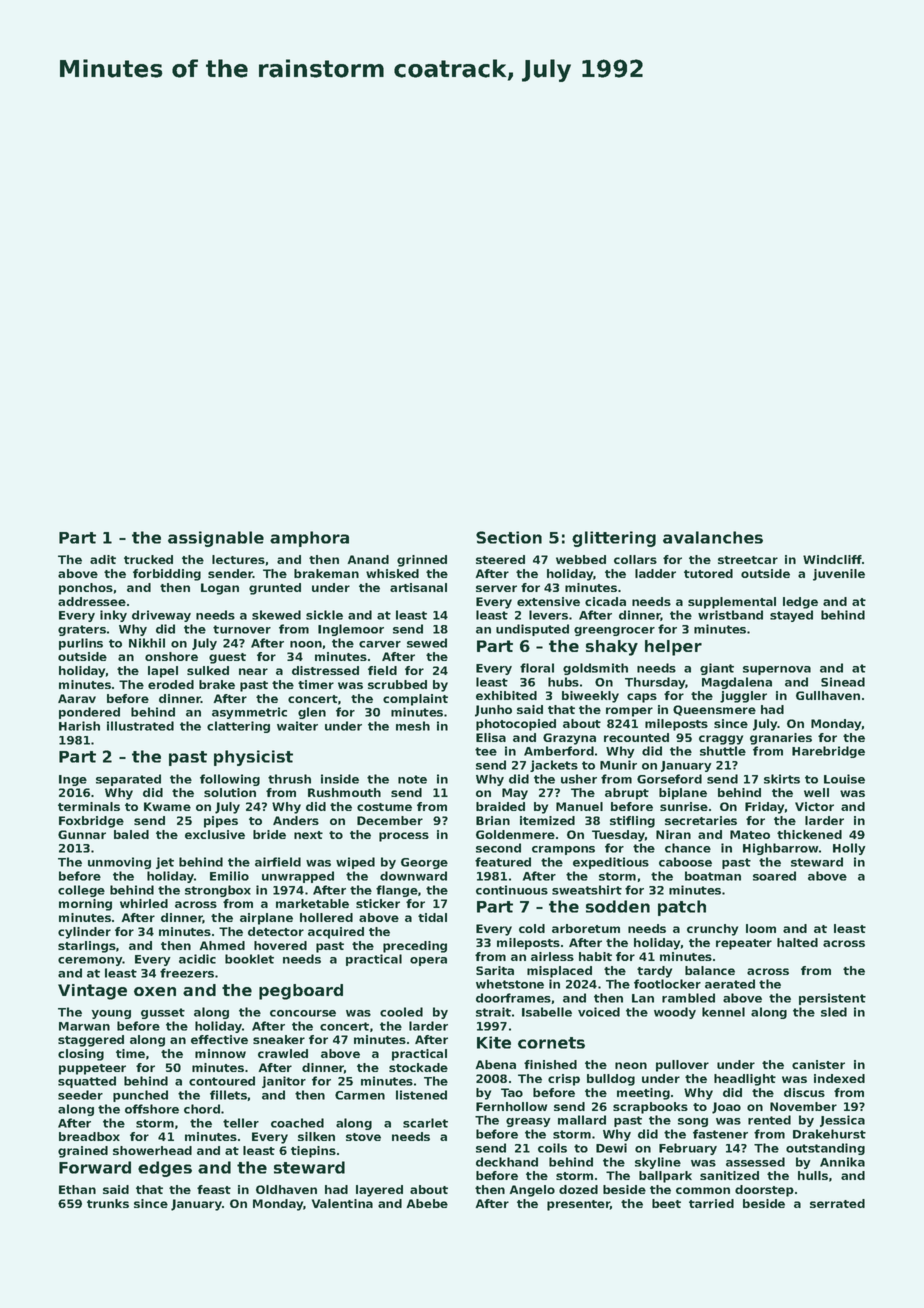 This document has height=1308, width=924. Describe the element at coordinates (197, 959) in the document. I see `acidic` at that location.
